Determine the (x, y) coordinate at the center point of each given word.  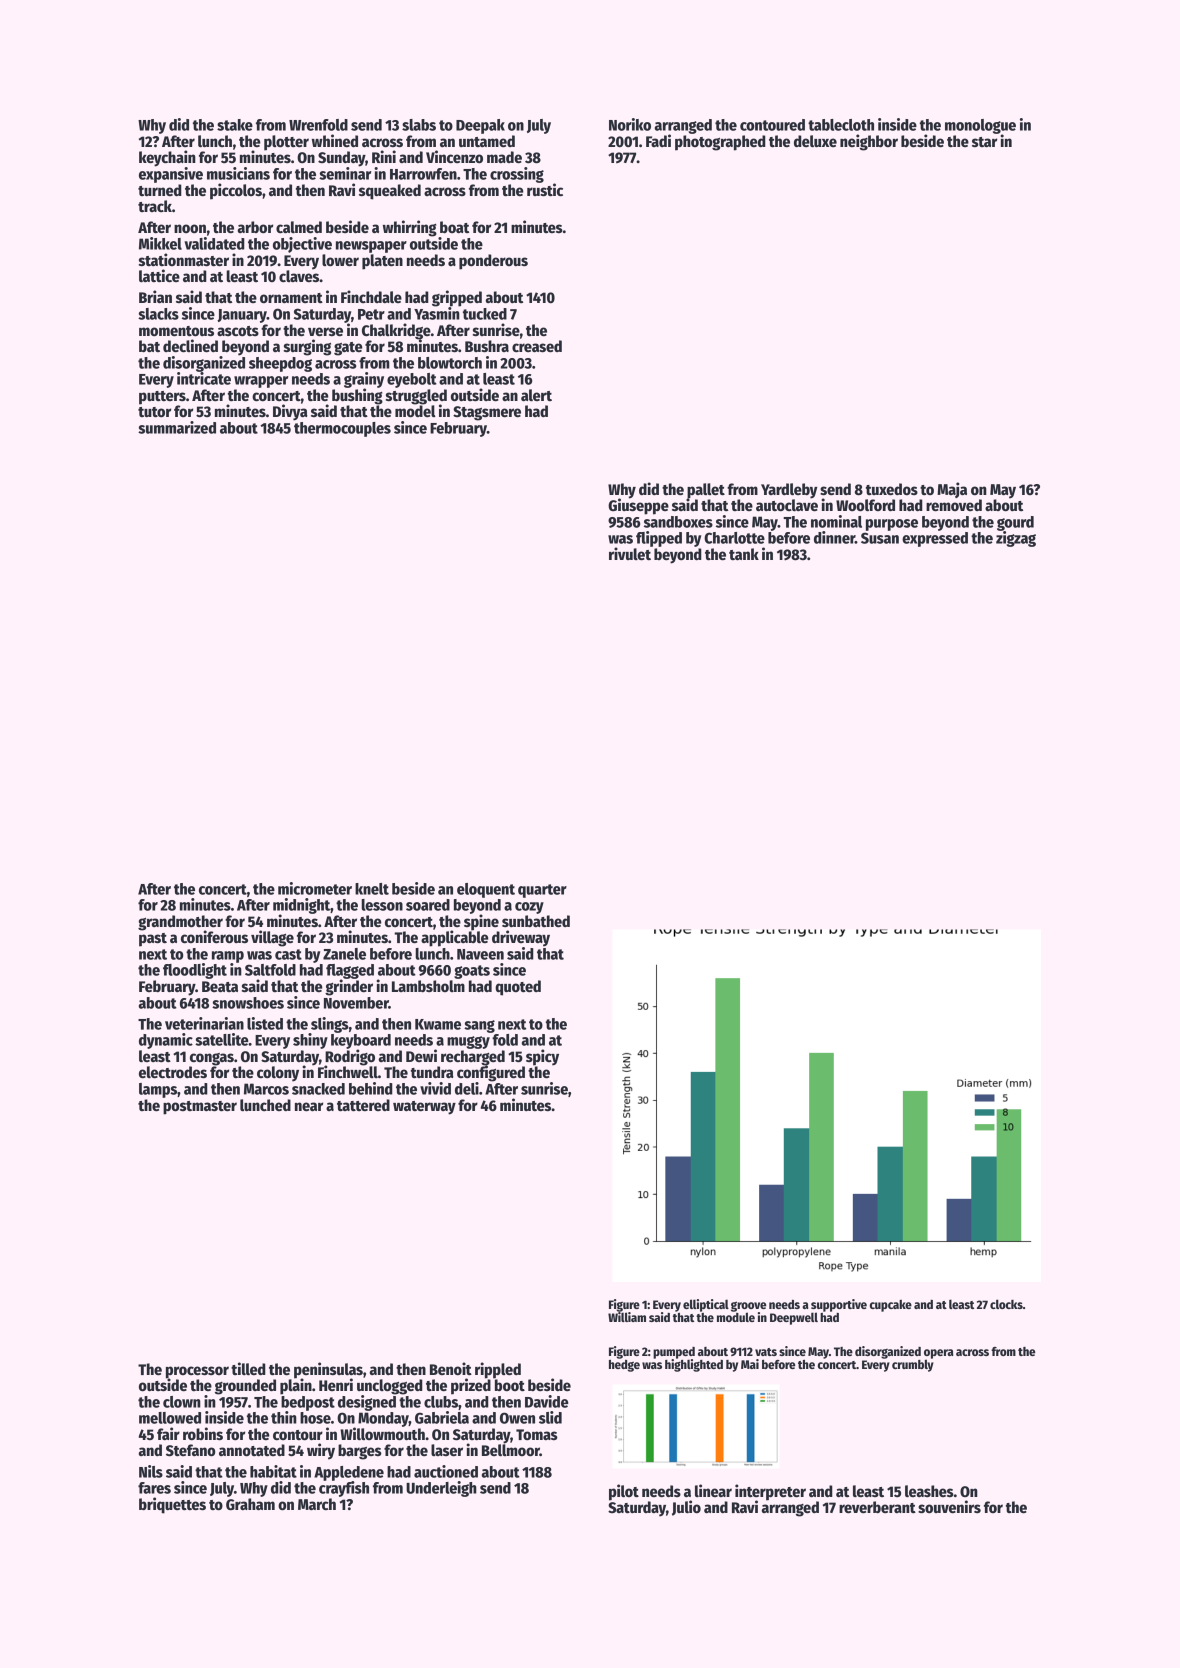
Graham (250, 1504)
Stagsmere (487, 413)
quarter (542, 891)
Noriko (630, 124)
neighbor (869, 142)
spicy (542, 1057)
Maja (952, 490)
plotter (286, 143)
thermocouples (342, 429)
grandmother (180, 922)
